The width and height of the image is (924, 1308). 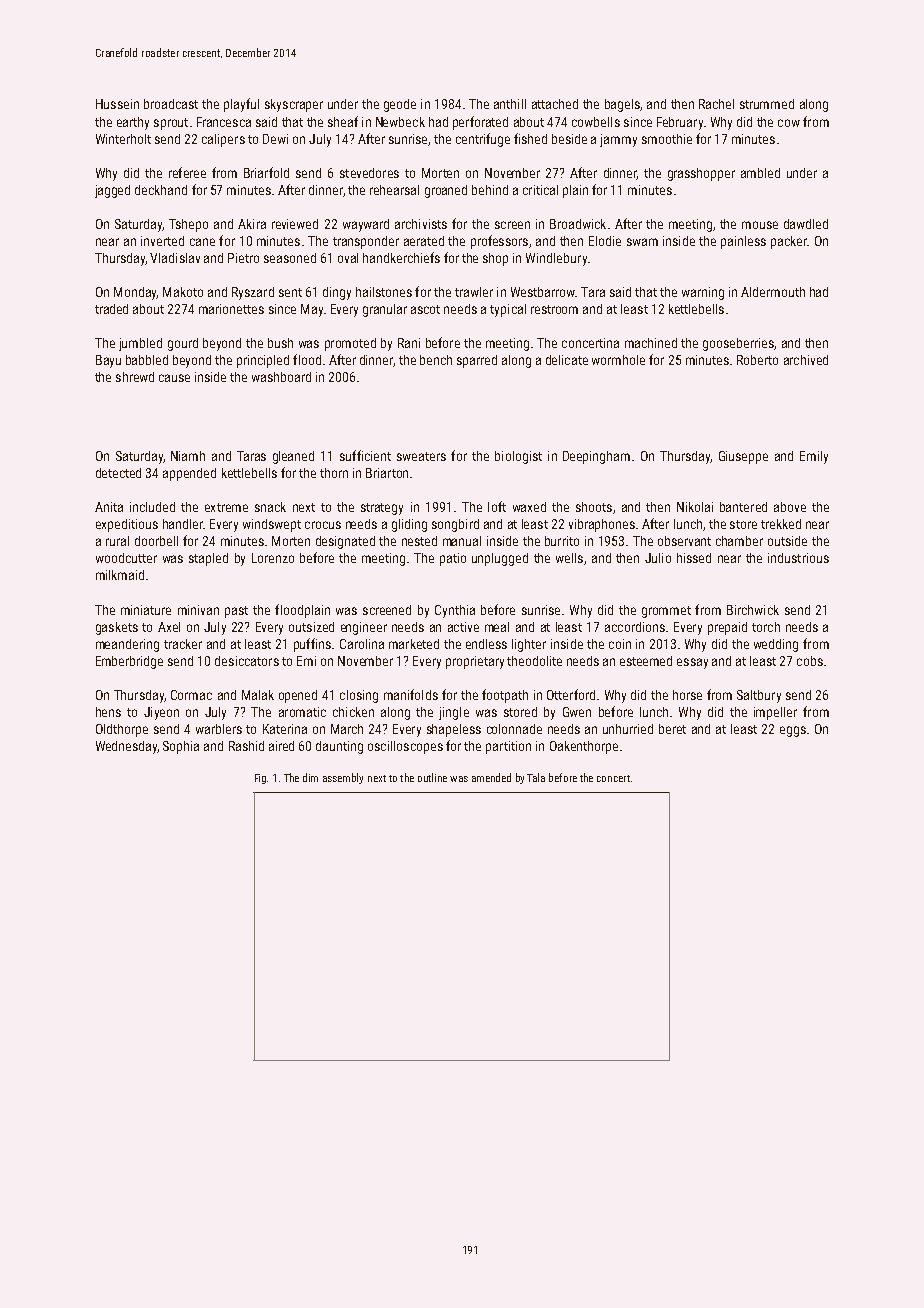 I want to click on Cynthia, so click(x=455, y=611).
